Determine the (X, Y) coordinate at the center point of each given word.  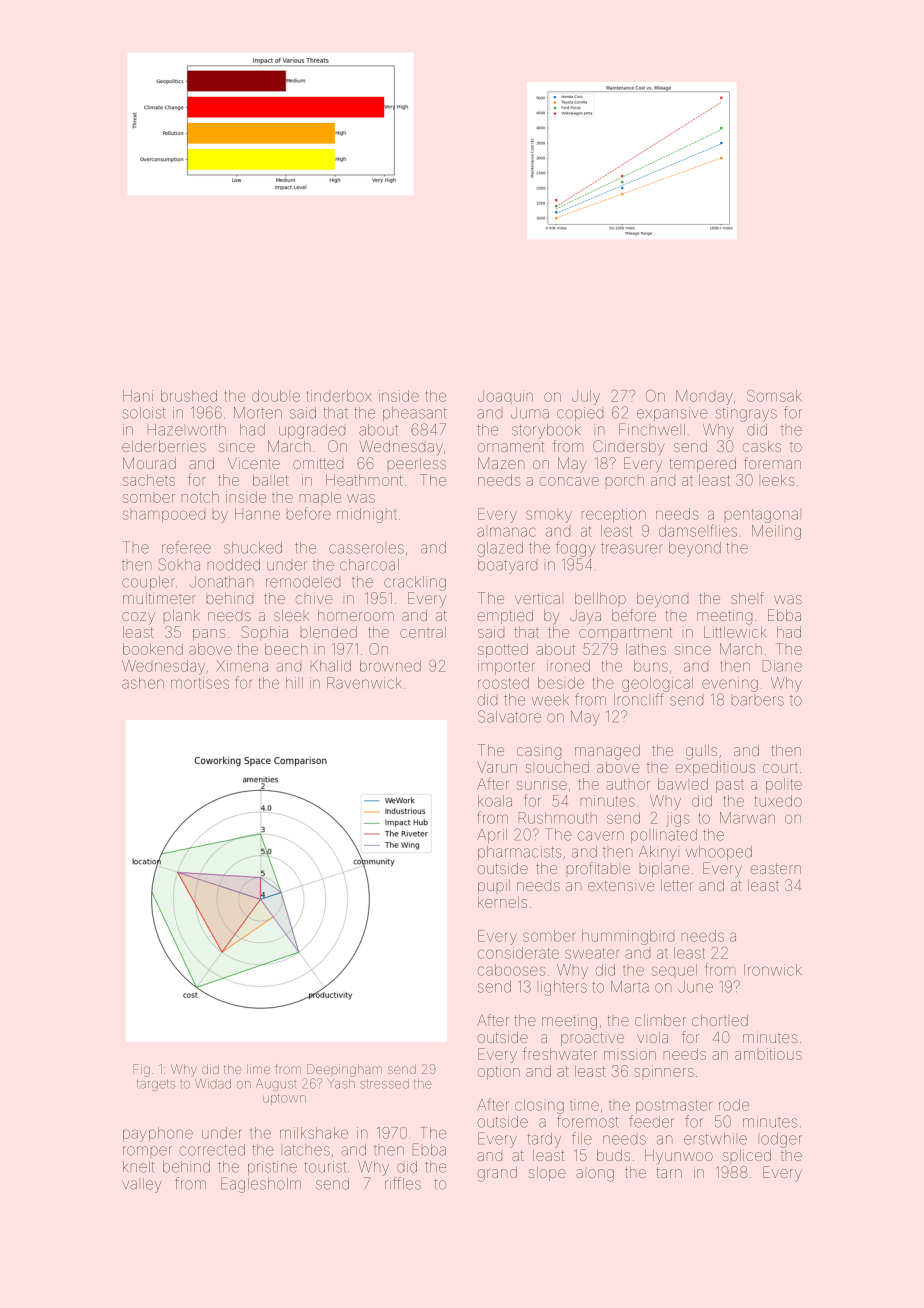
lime (258, 1069)
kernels (502, 902)
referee (186, 547)
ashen (143, 683)
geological (657, 684)
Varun (497, 767)
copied (580, 414)
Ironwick (772, 970)
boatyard (507, 566)
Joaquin (505, 396)
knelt (139, 1167)
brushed (189, 396)
